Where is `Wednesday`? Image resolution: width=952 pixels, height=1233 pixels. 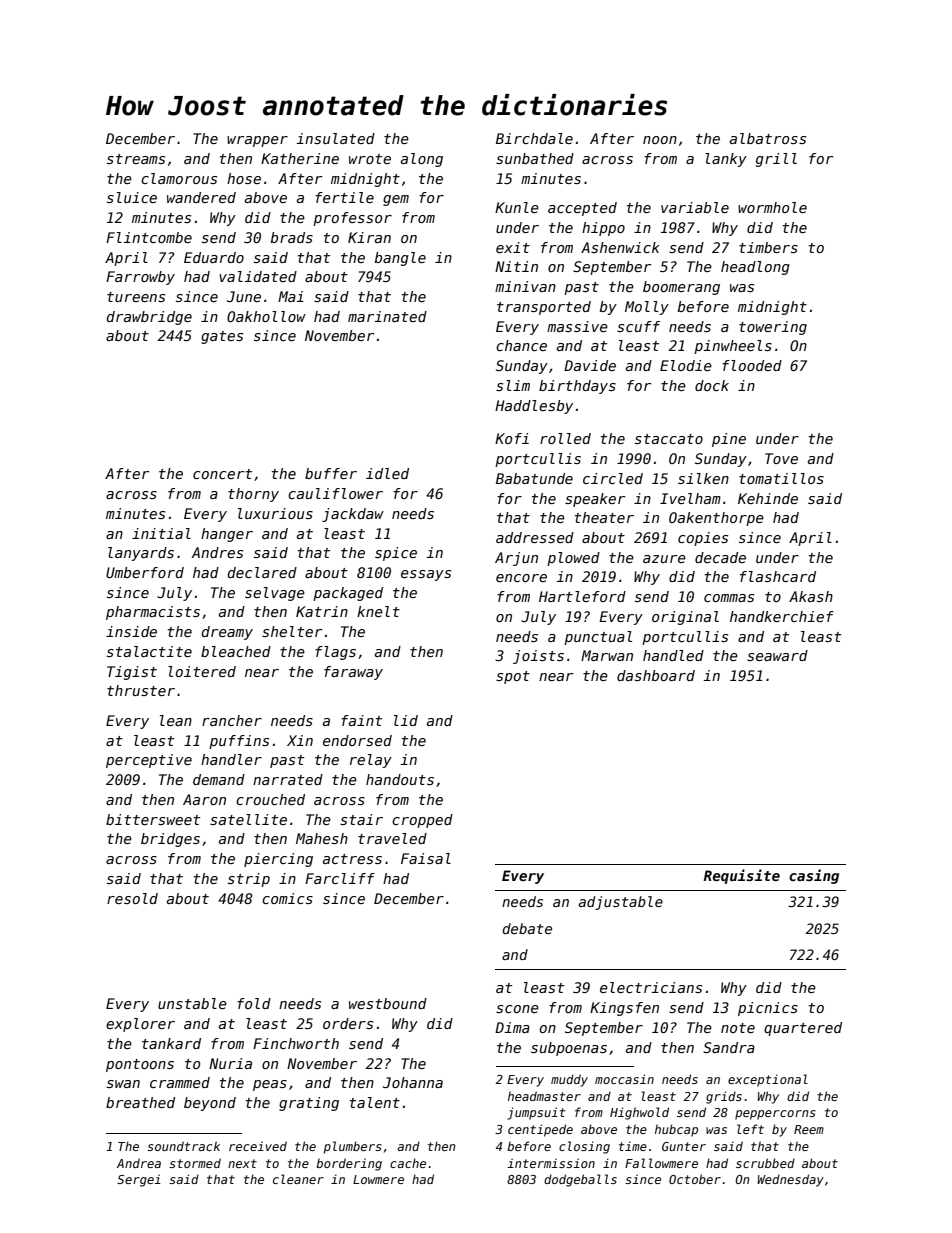
Wednesday is located at coordinates (790, 1180).
